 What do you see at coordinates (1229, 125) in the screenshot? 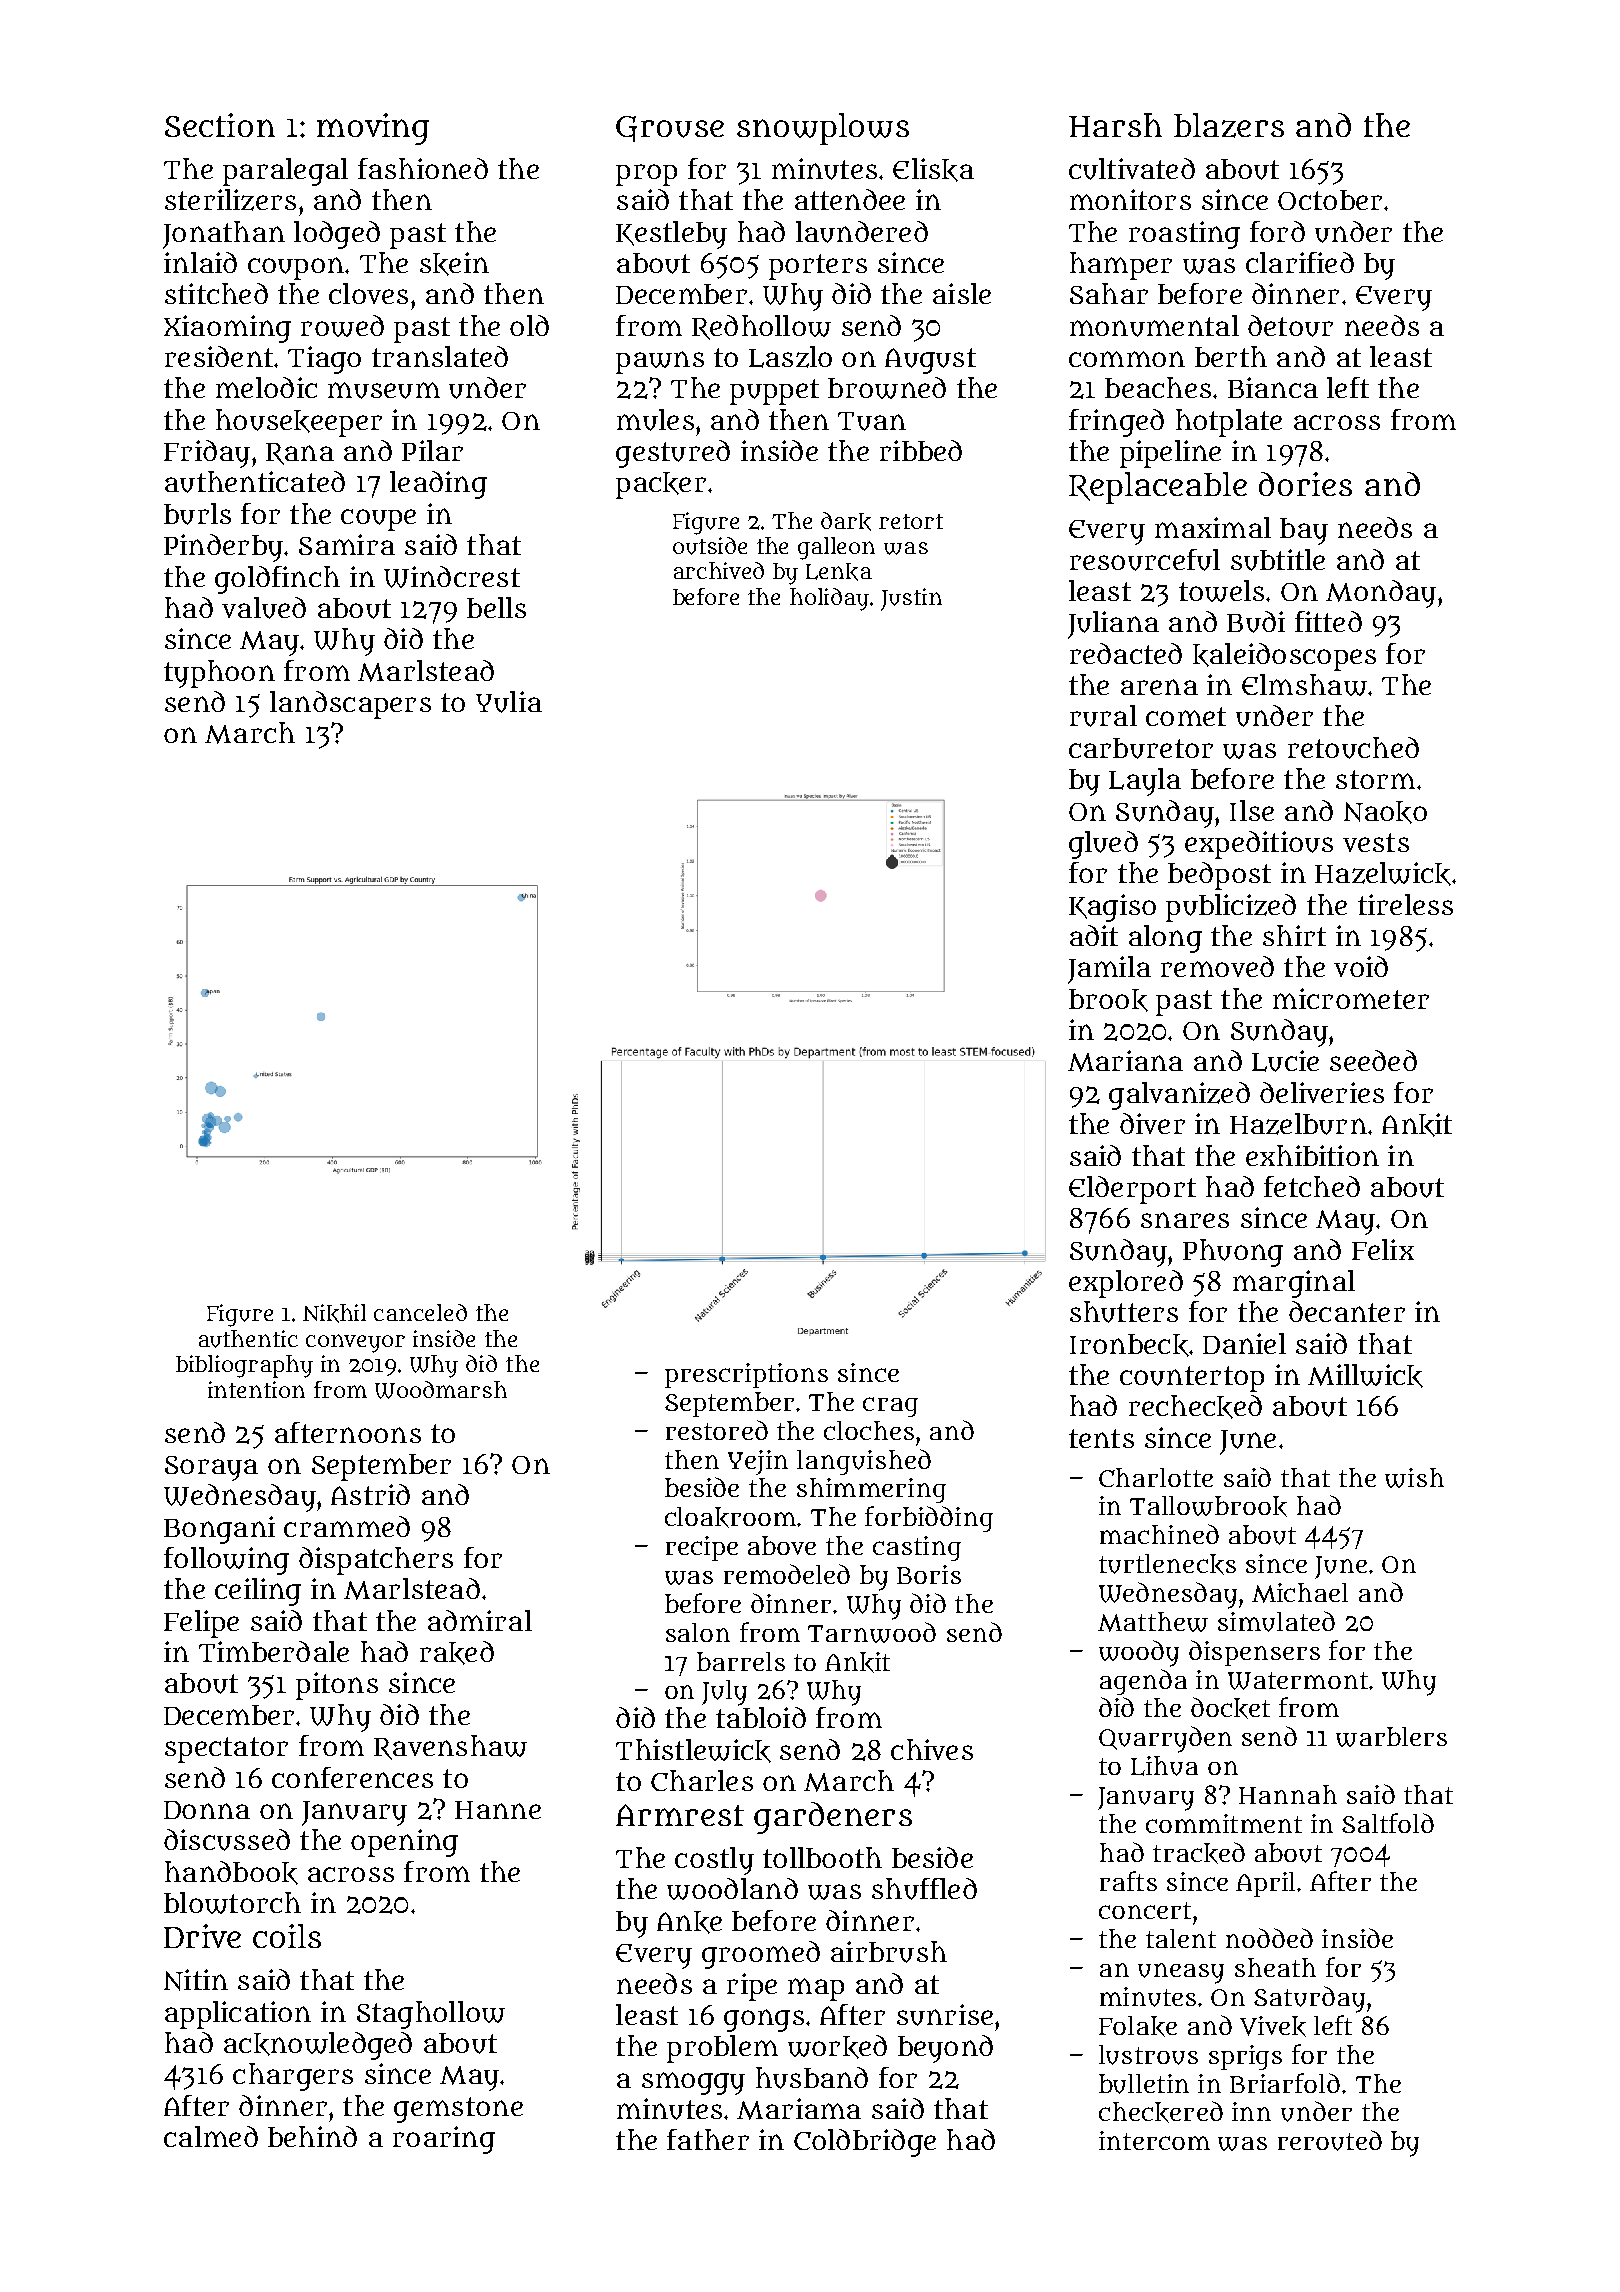
I see `blazers` at bounding box center [1229, 125].
